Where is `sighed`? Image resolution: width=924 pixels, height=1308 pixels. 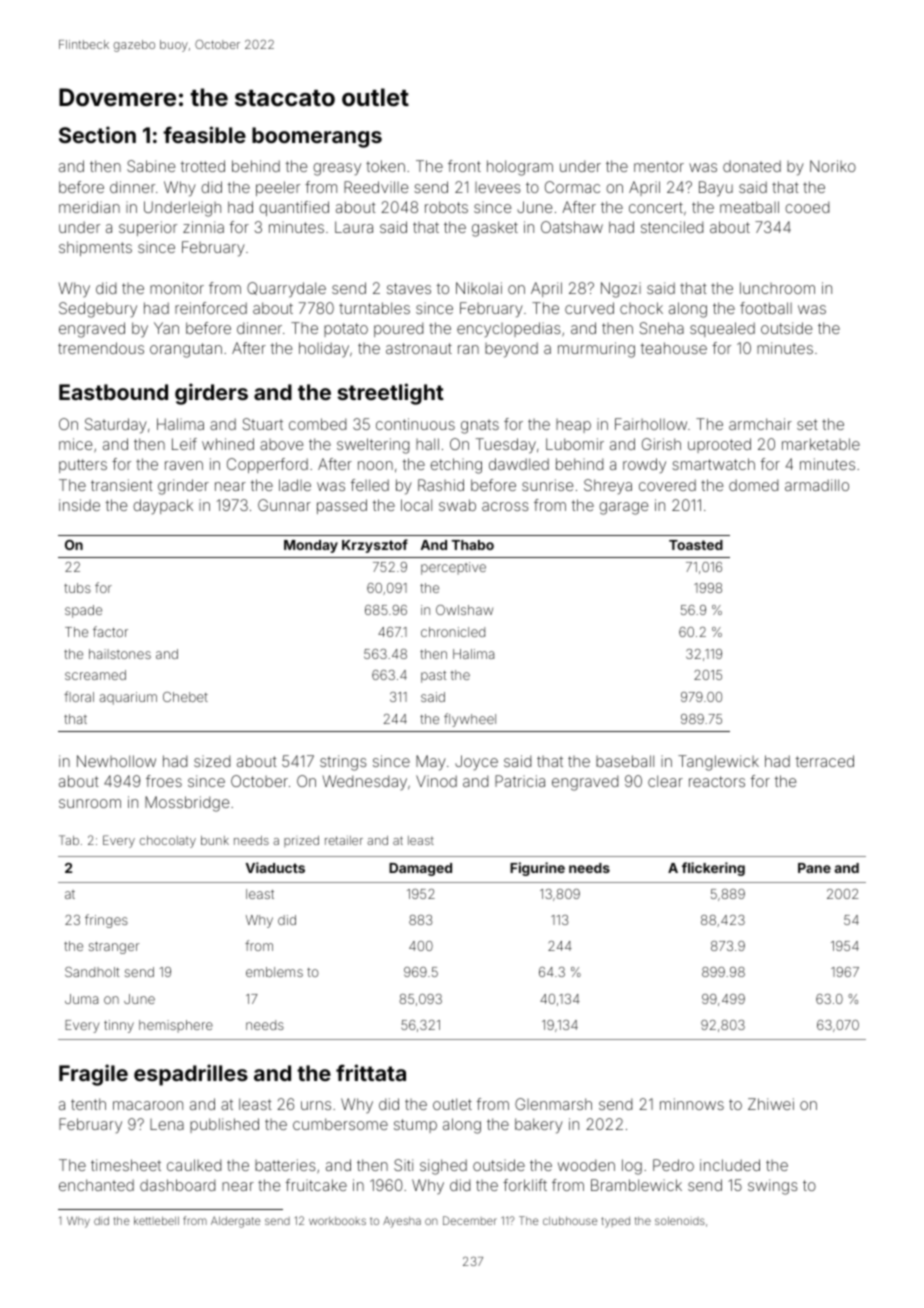 sighed is located at coordinates (443, 1167).
